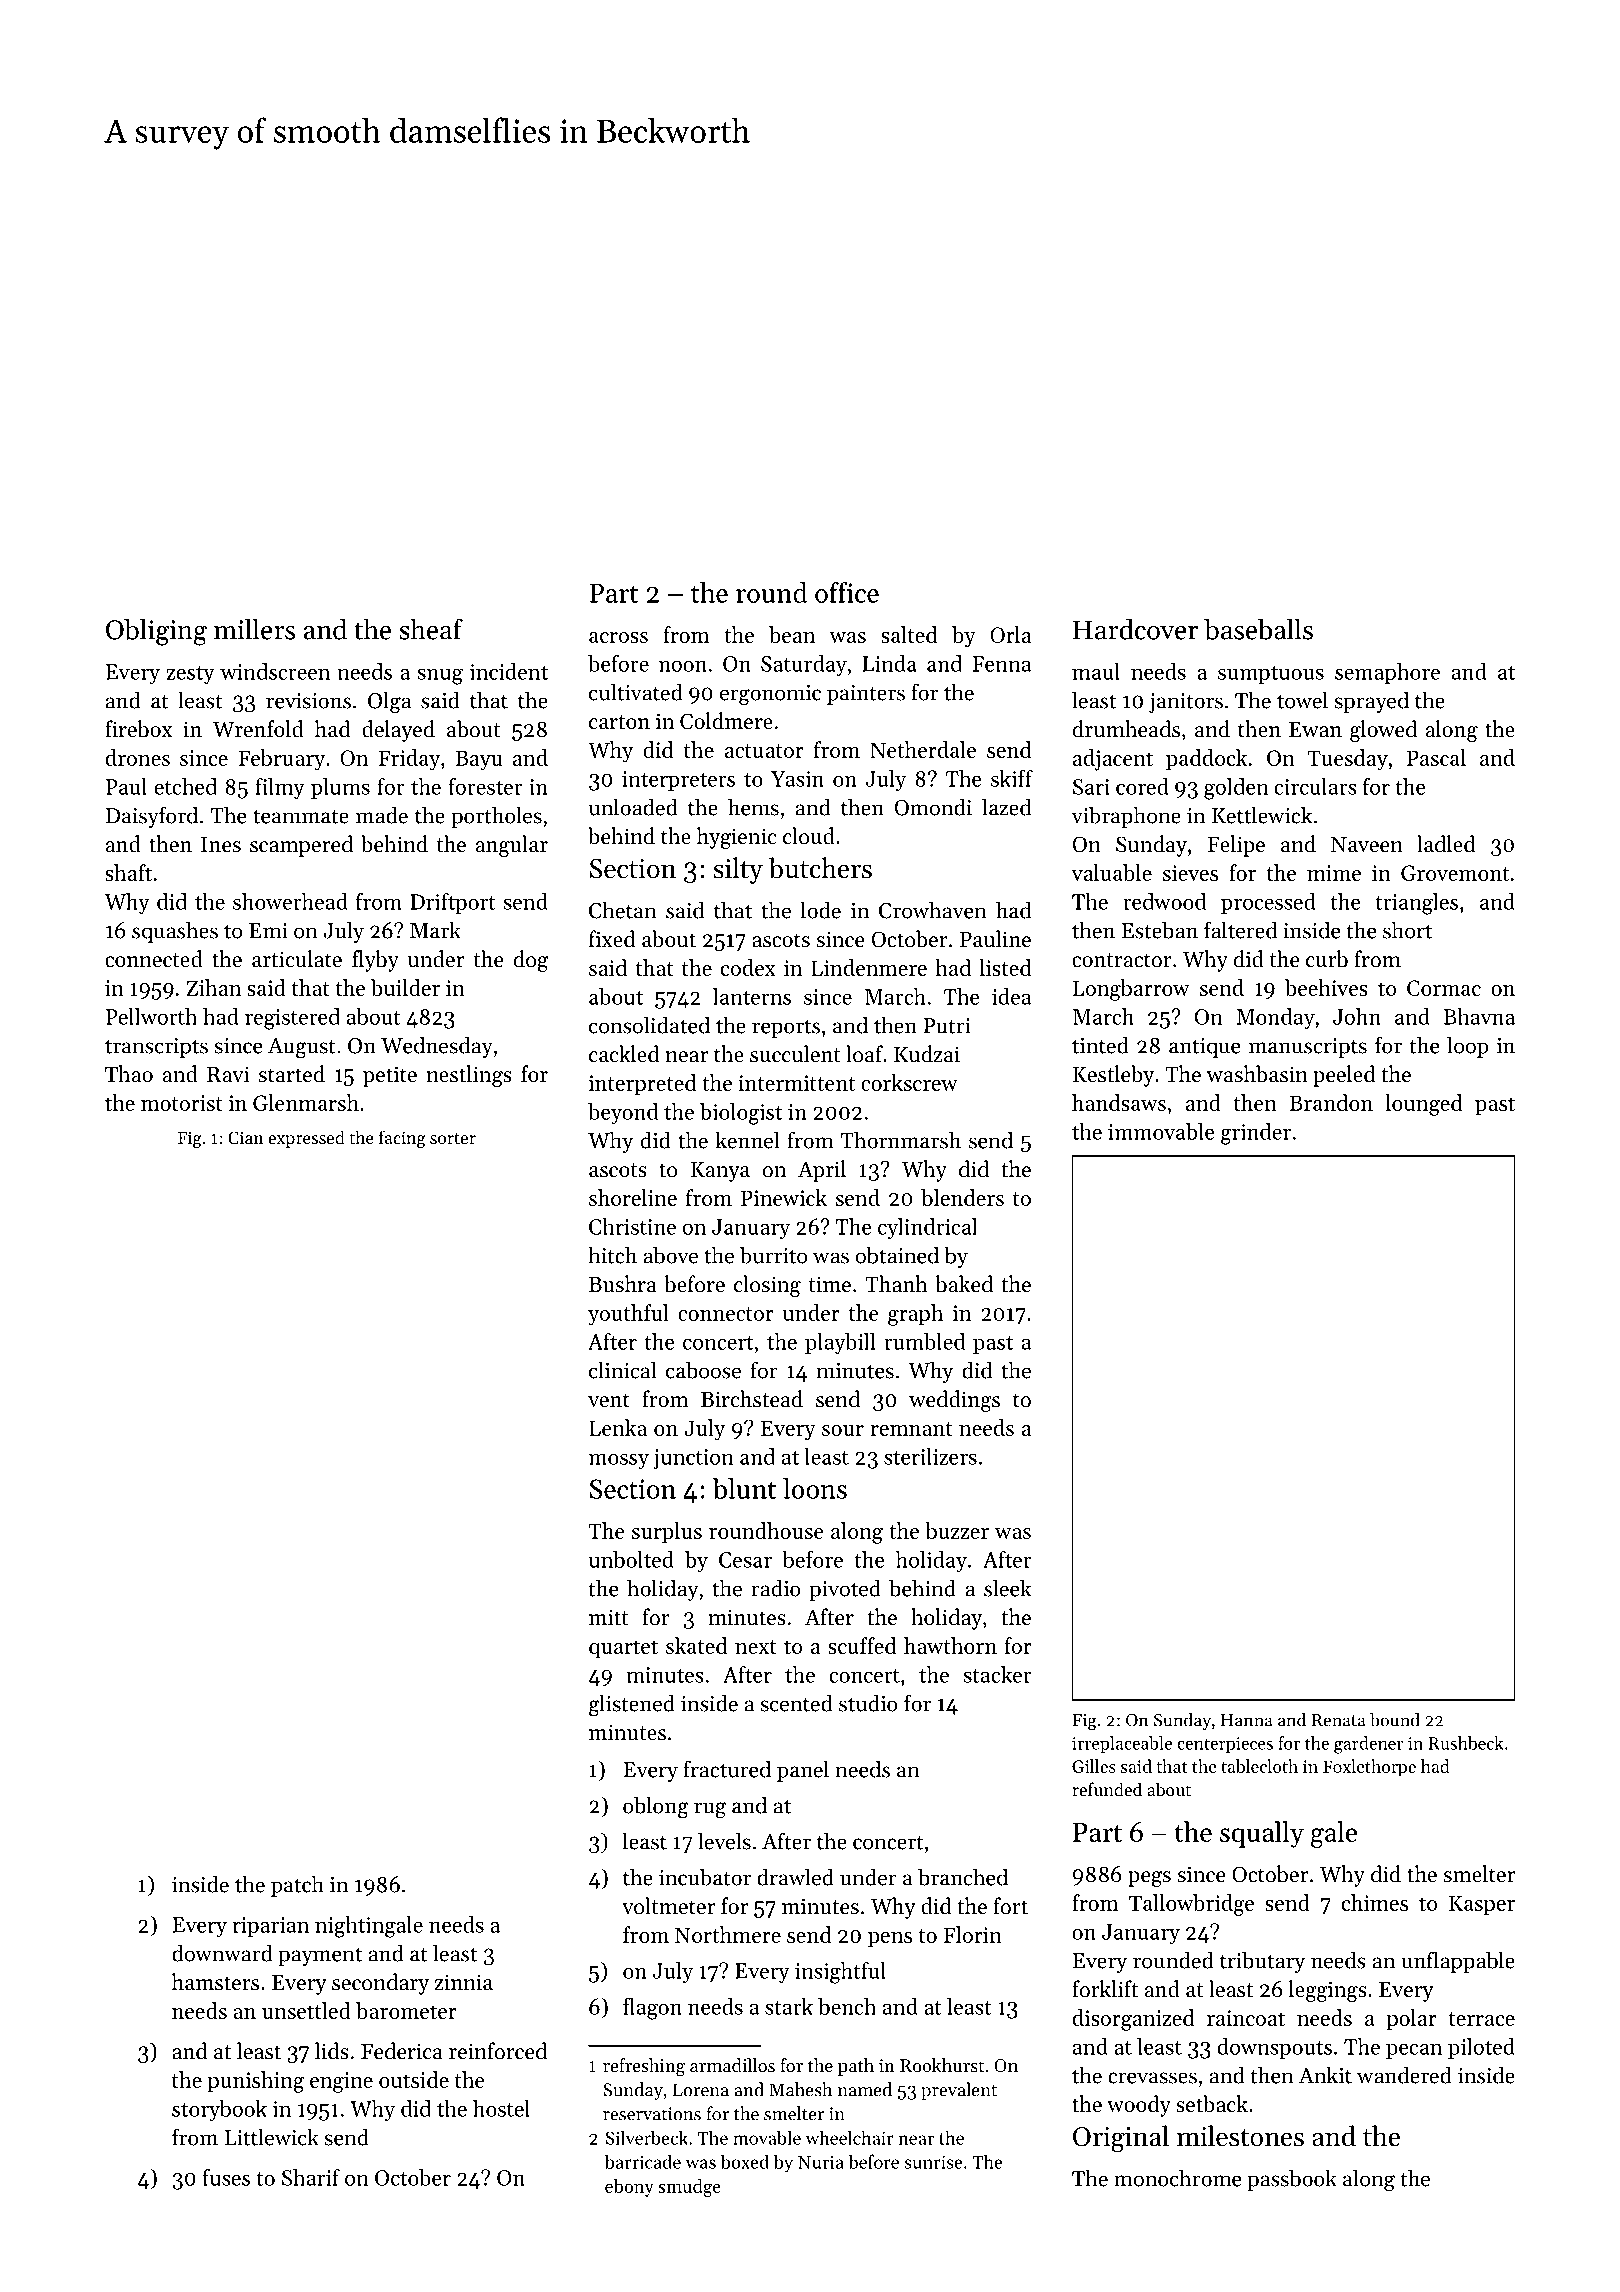 The height and width of the page is (2292, 1620). Describe the element at coordinates (301, 846) in the page. I see `scampered` at that location.
